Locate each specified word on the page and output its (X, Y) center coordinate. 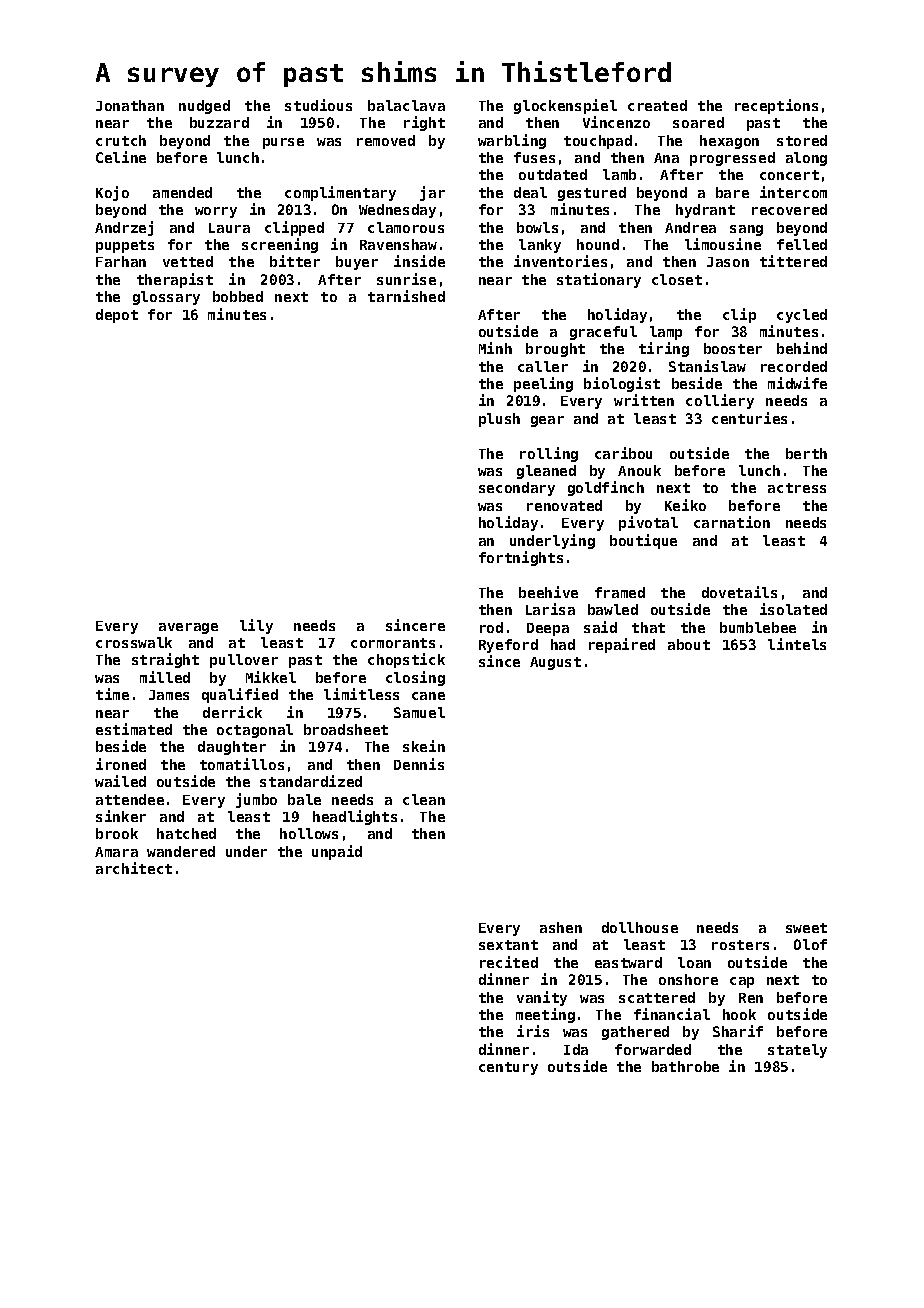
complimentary (340, 193)
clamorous (406, 227)
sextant (508, 945)
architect (134, 868)
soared (698, 122)
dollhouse (640, 927)
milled (165, 677)
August (555, 663)
